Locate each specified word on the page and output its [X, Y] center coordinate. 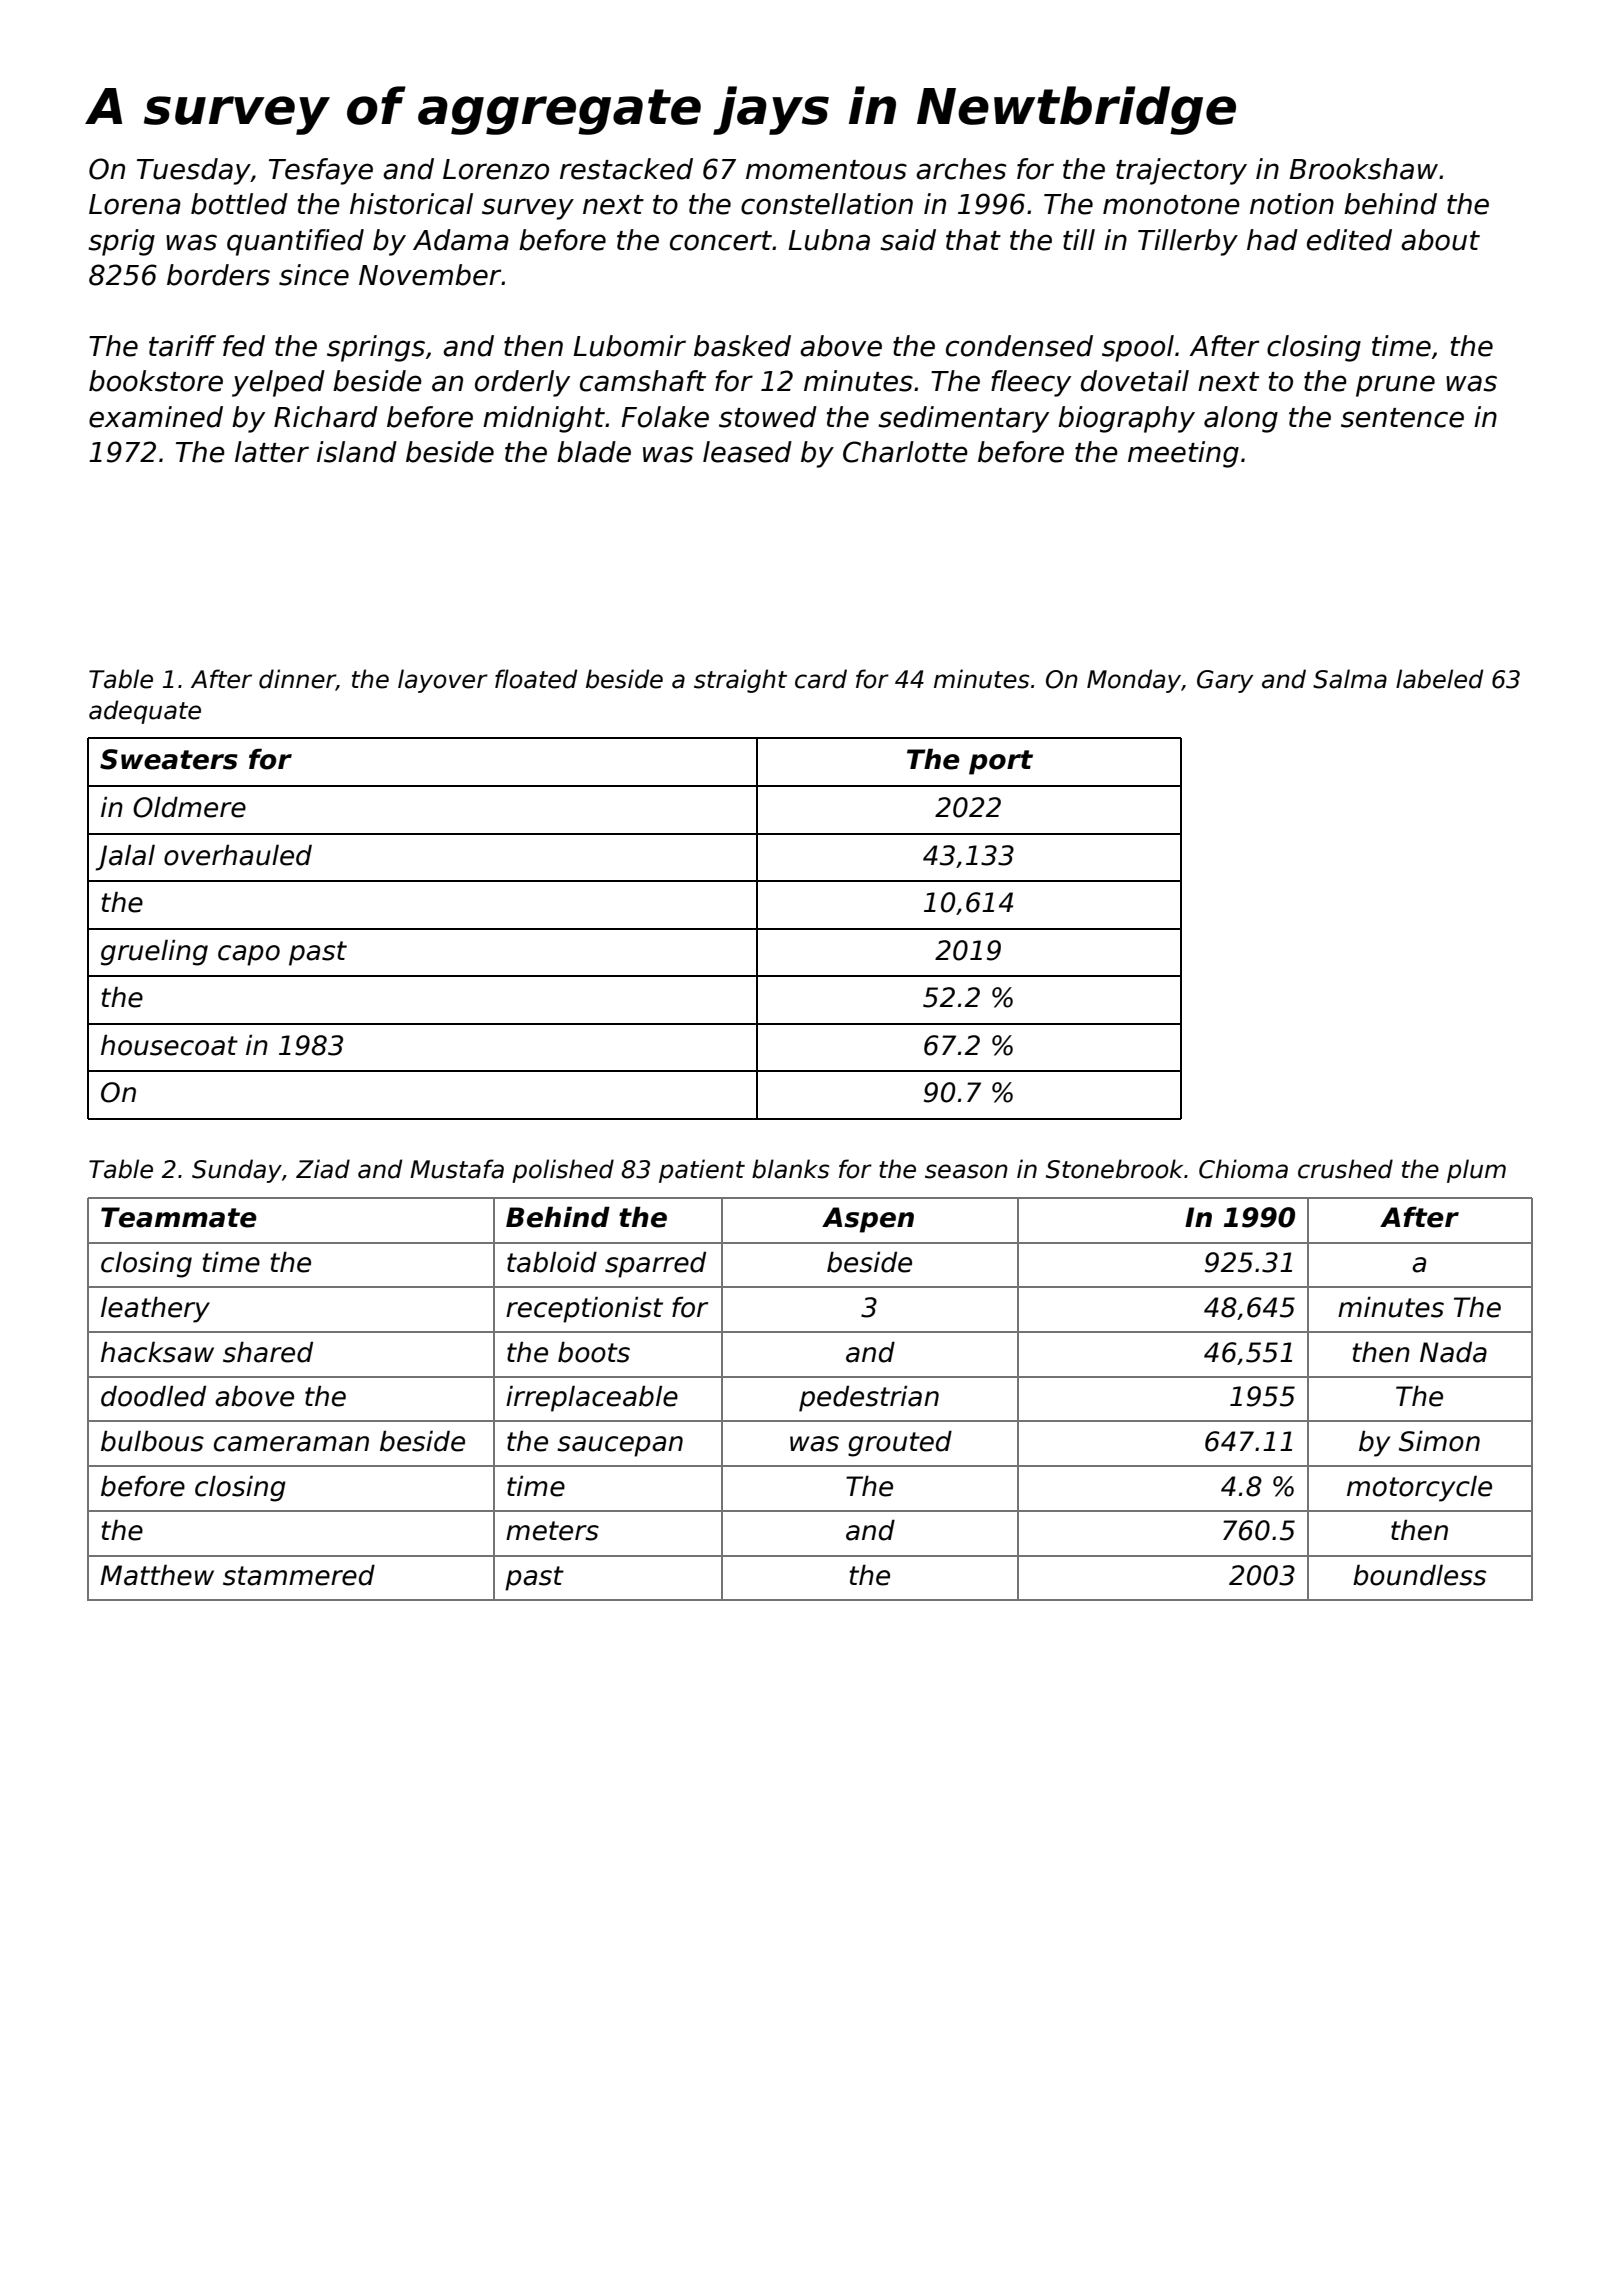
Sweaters [169, 759]
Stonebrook [1114, 1169]
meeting [1183, 454]
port [1001, 762]
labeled [1439, 679]
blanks [790, 1169]
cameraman [291, 1444]
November [430, 275]
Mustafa [457, 1169]
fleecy [1031, 383]
